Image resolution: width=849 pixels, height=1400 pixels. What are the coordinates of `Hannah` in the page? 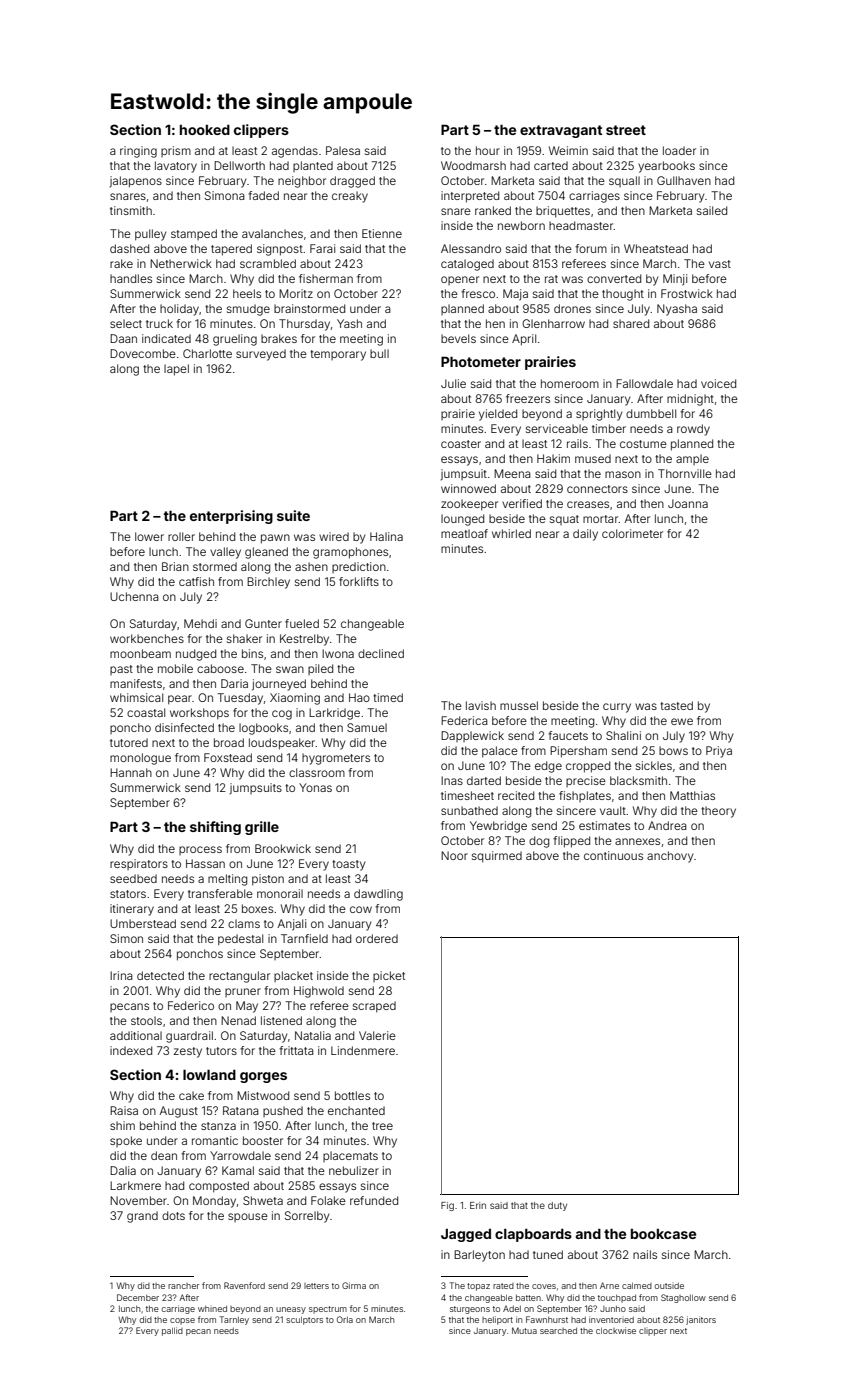 It's located at (131, 772).
